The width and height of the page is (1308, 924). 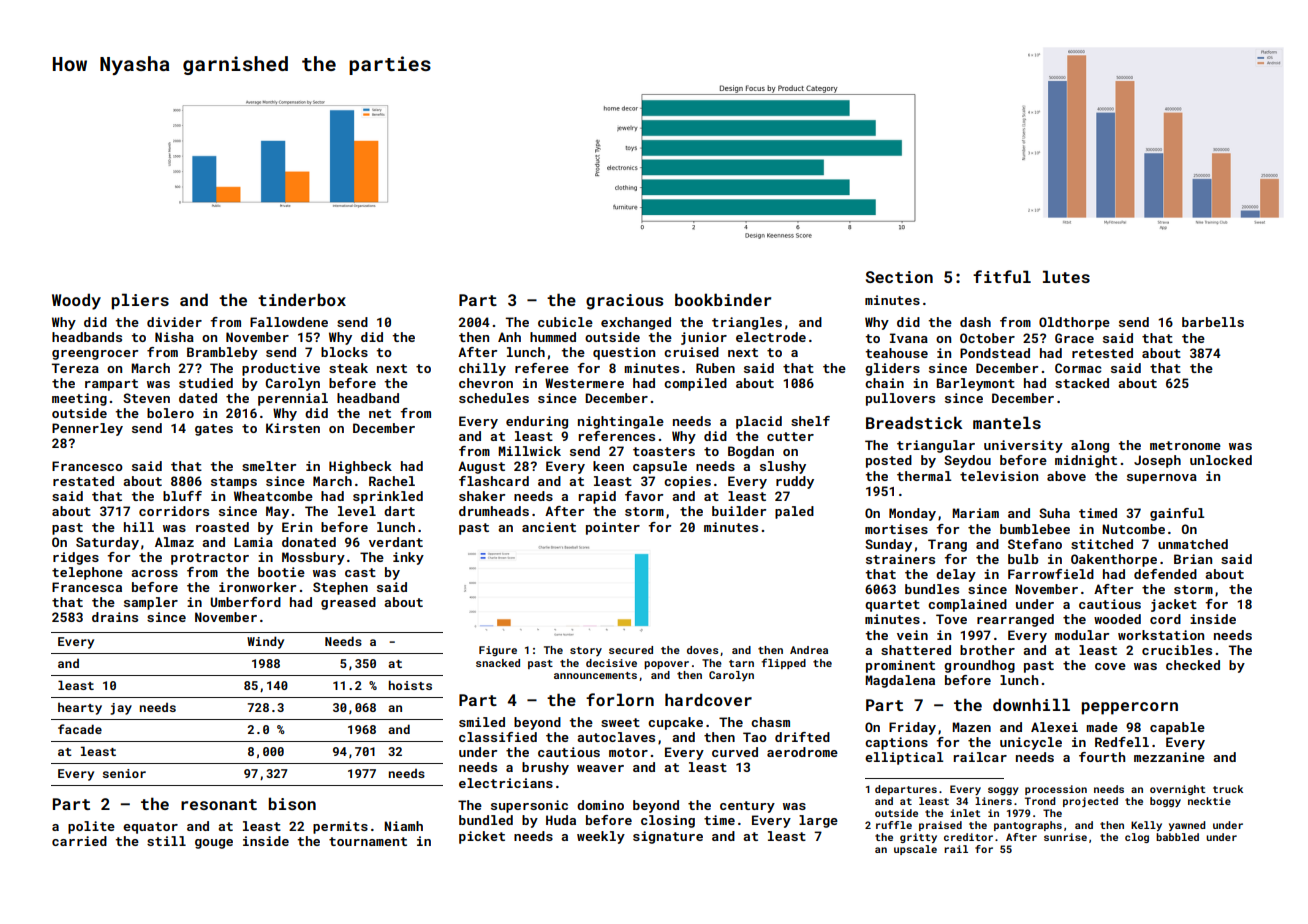 What do you see at coordinates (91, 827) in the page?
I see `polite` at bounding box center [91, 827].
